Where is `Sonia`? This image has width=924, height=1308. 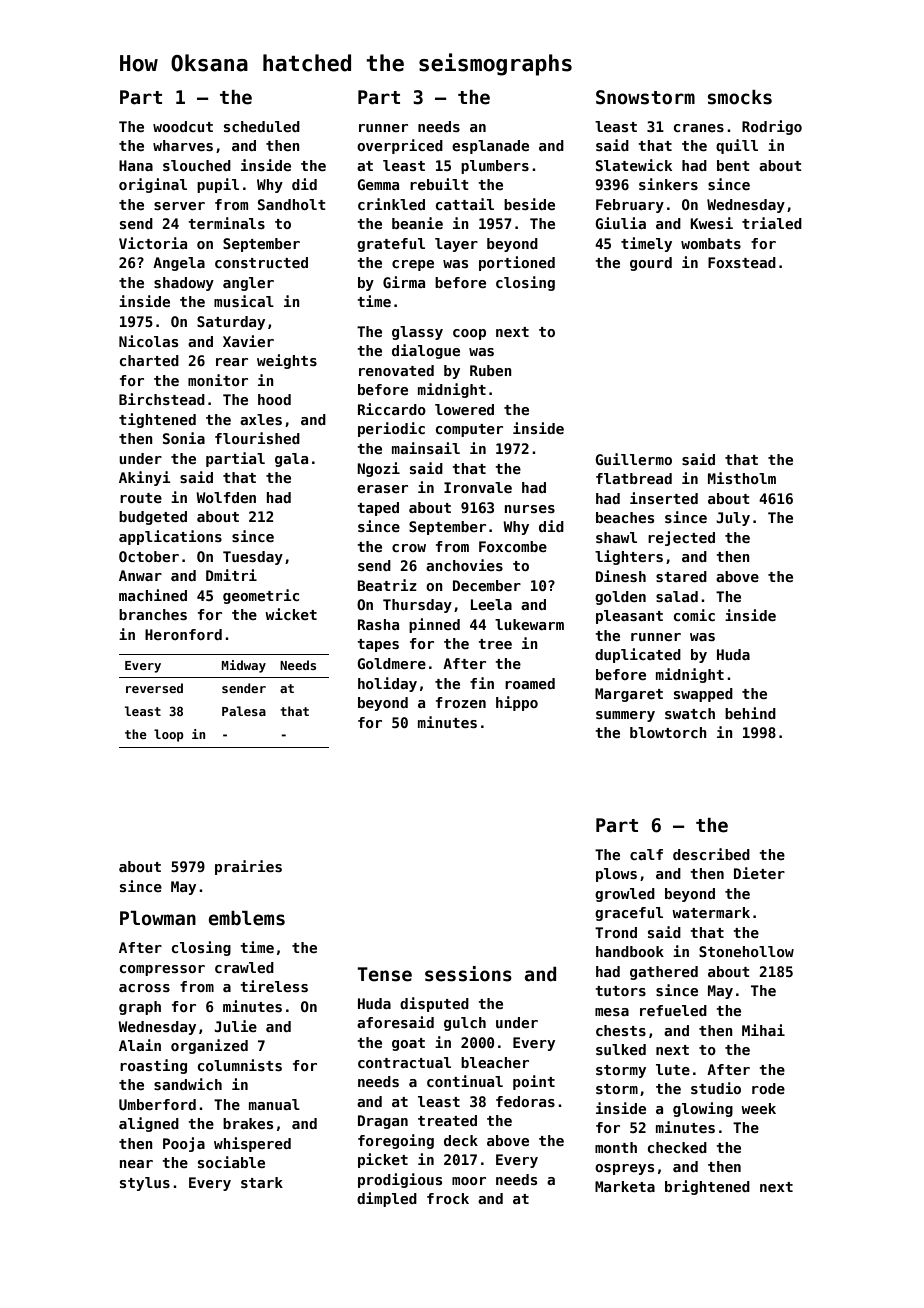 Sonia is located at coordinates (184, 438).
